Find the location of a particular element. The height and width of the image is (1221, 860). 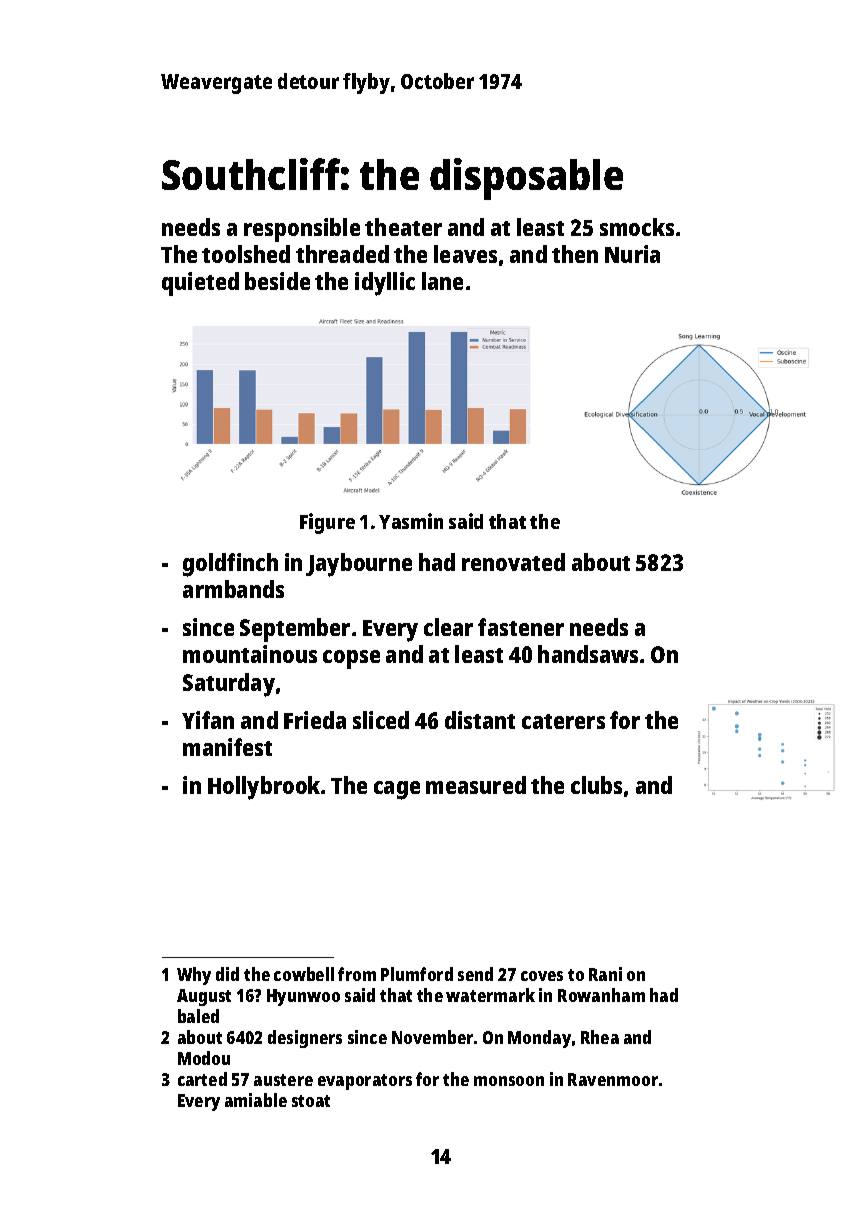

caterers is located at coordinates (563, 721).
